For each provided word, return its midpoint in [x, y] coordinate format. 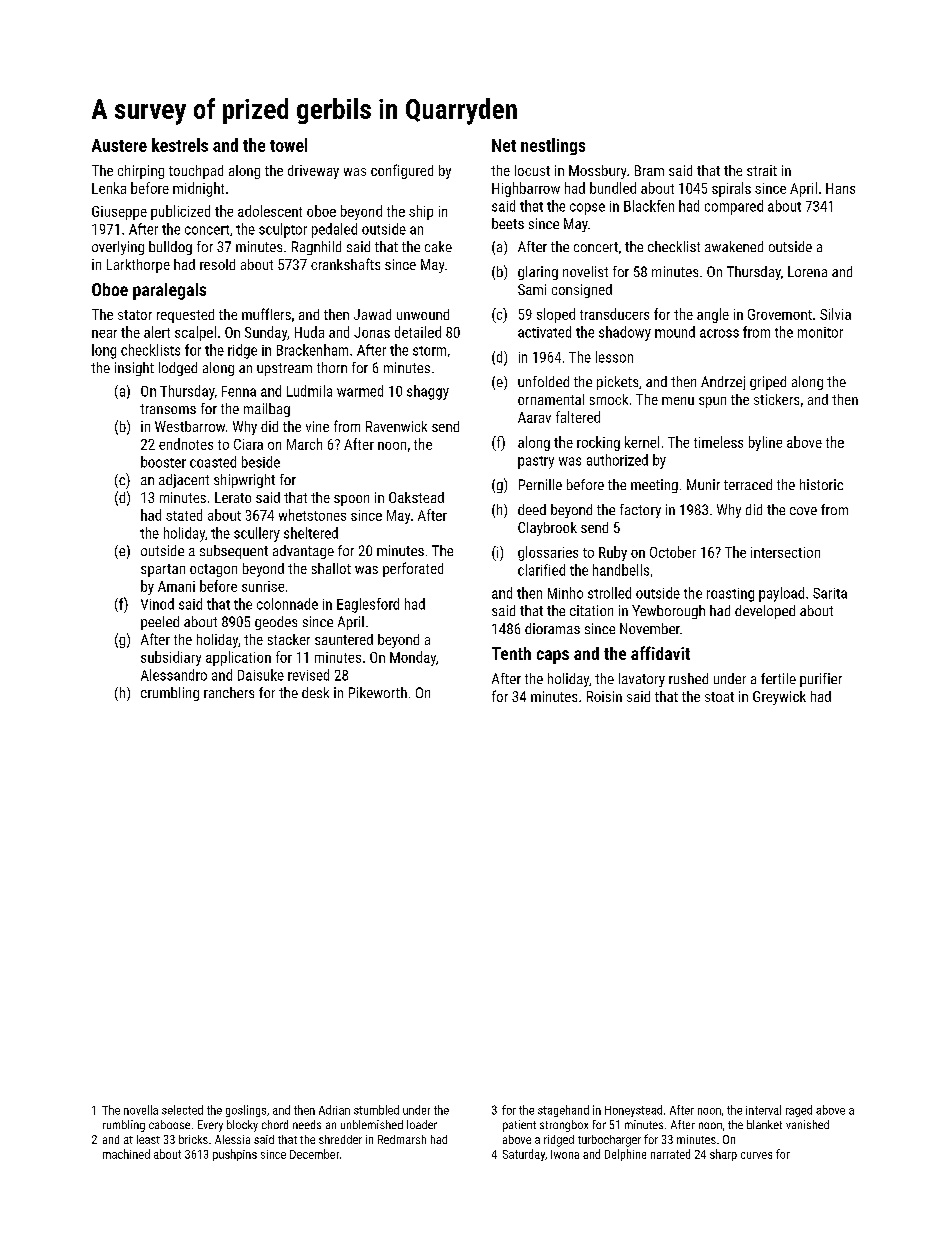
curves [756, 1155]
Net [504, 145]
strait [762, 170]
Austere [119, 145]
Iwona [565, 1154]
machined [126, 1154]
